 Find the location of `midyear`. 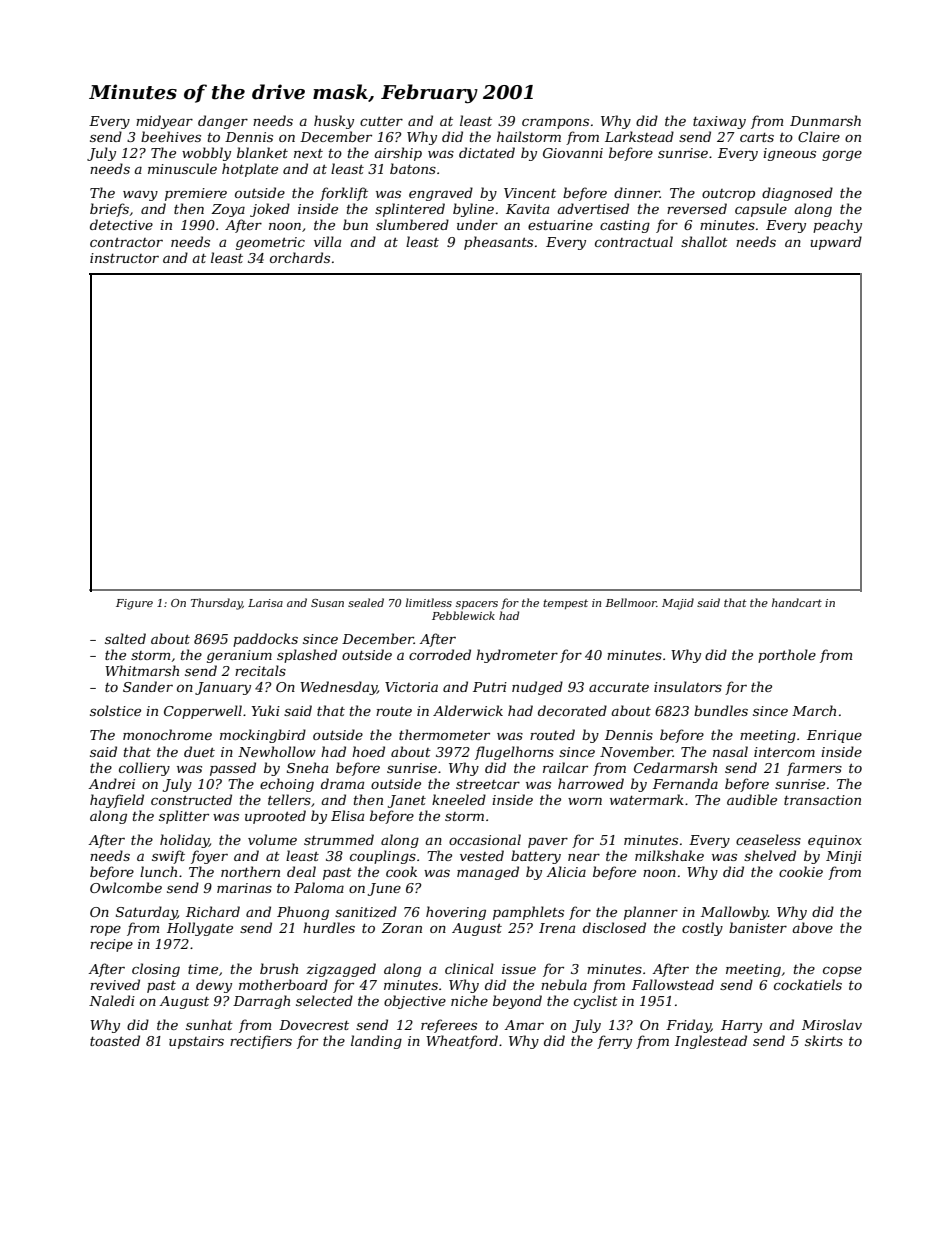

midyear is located at coordinates (164, 122).
